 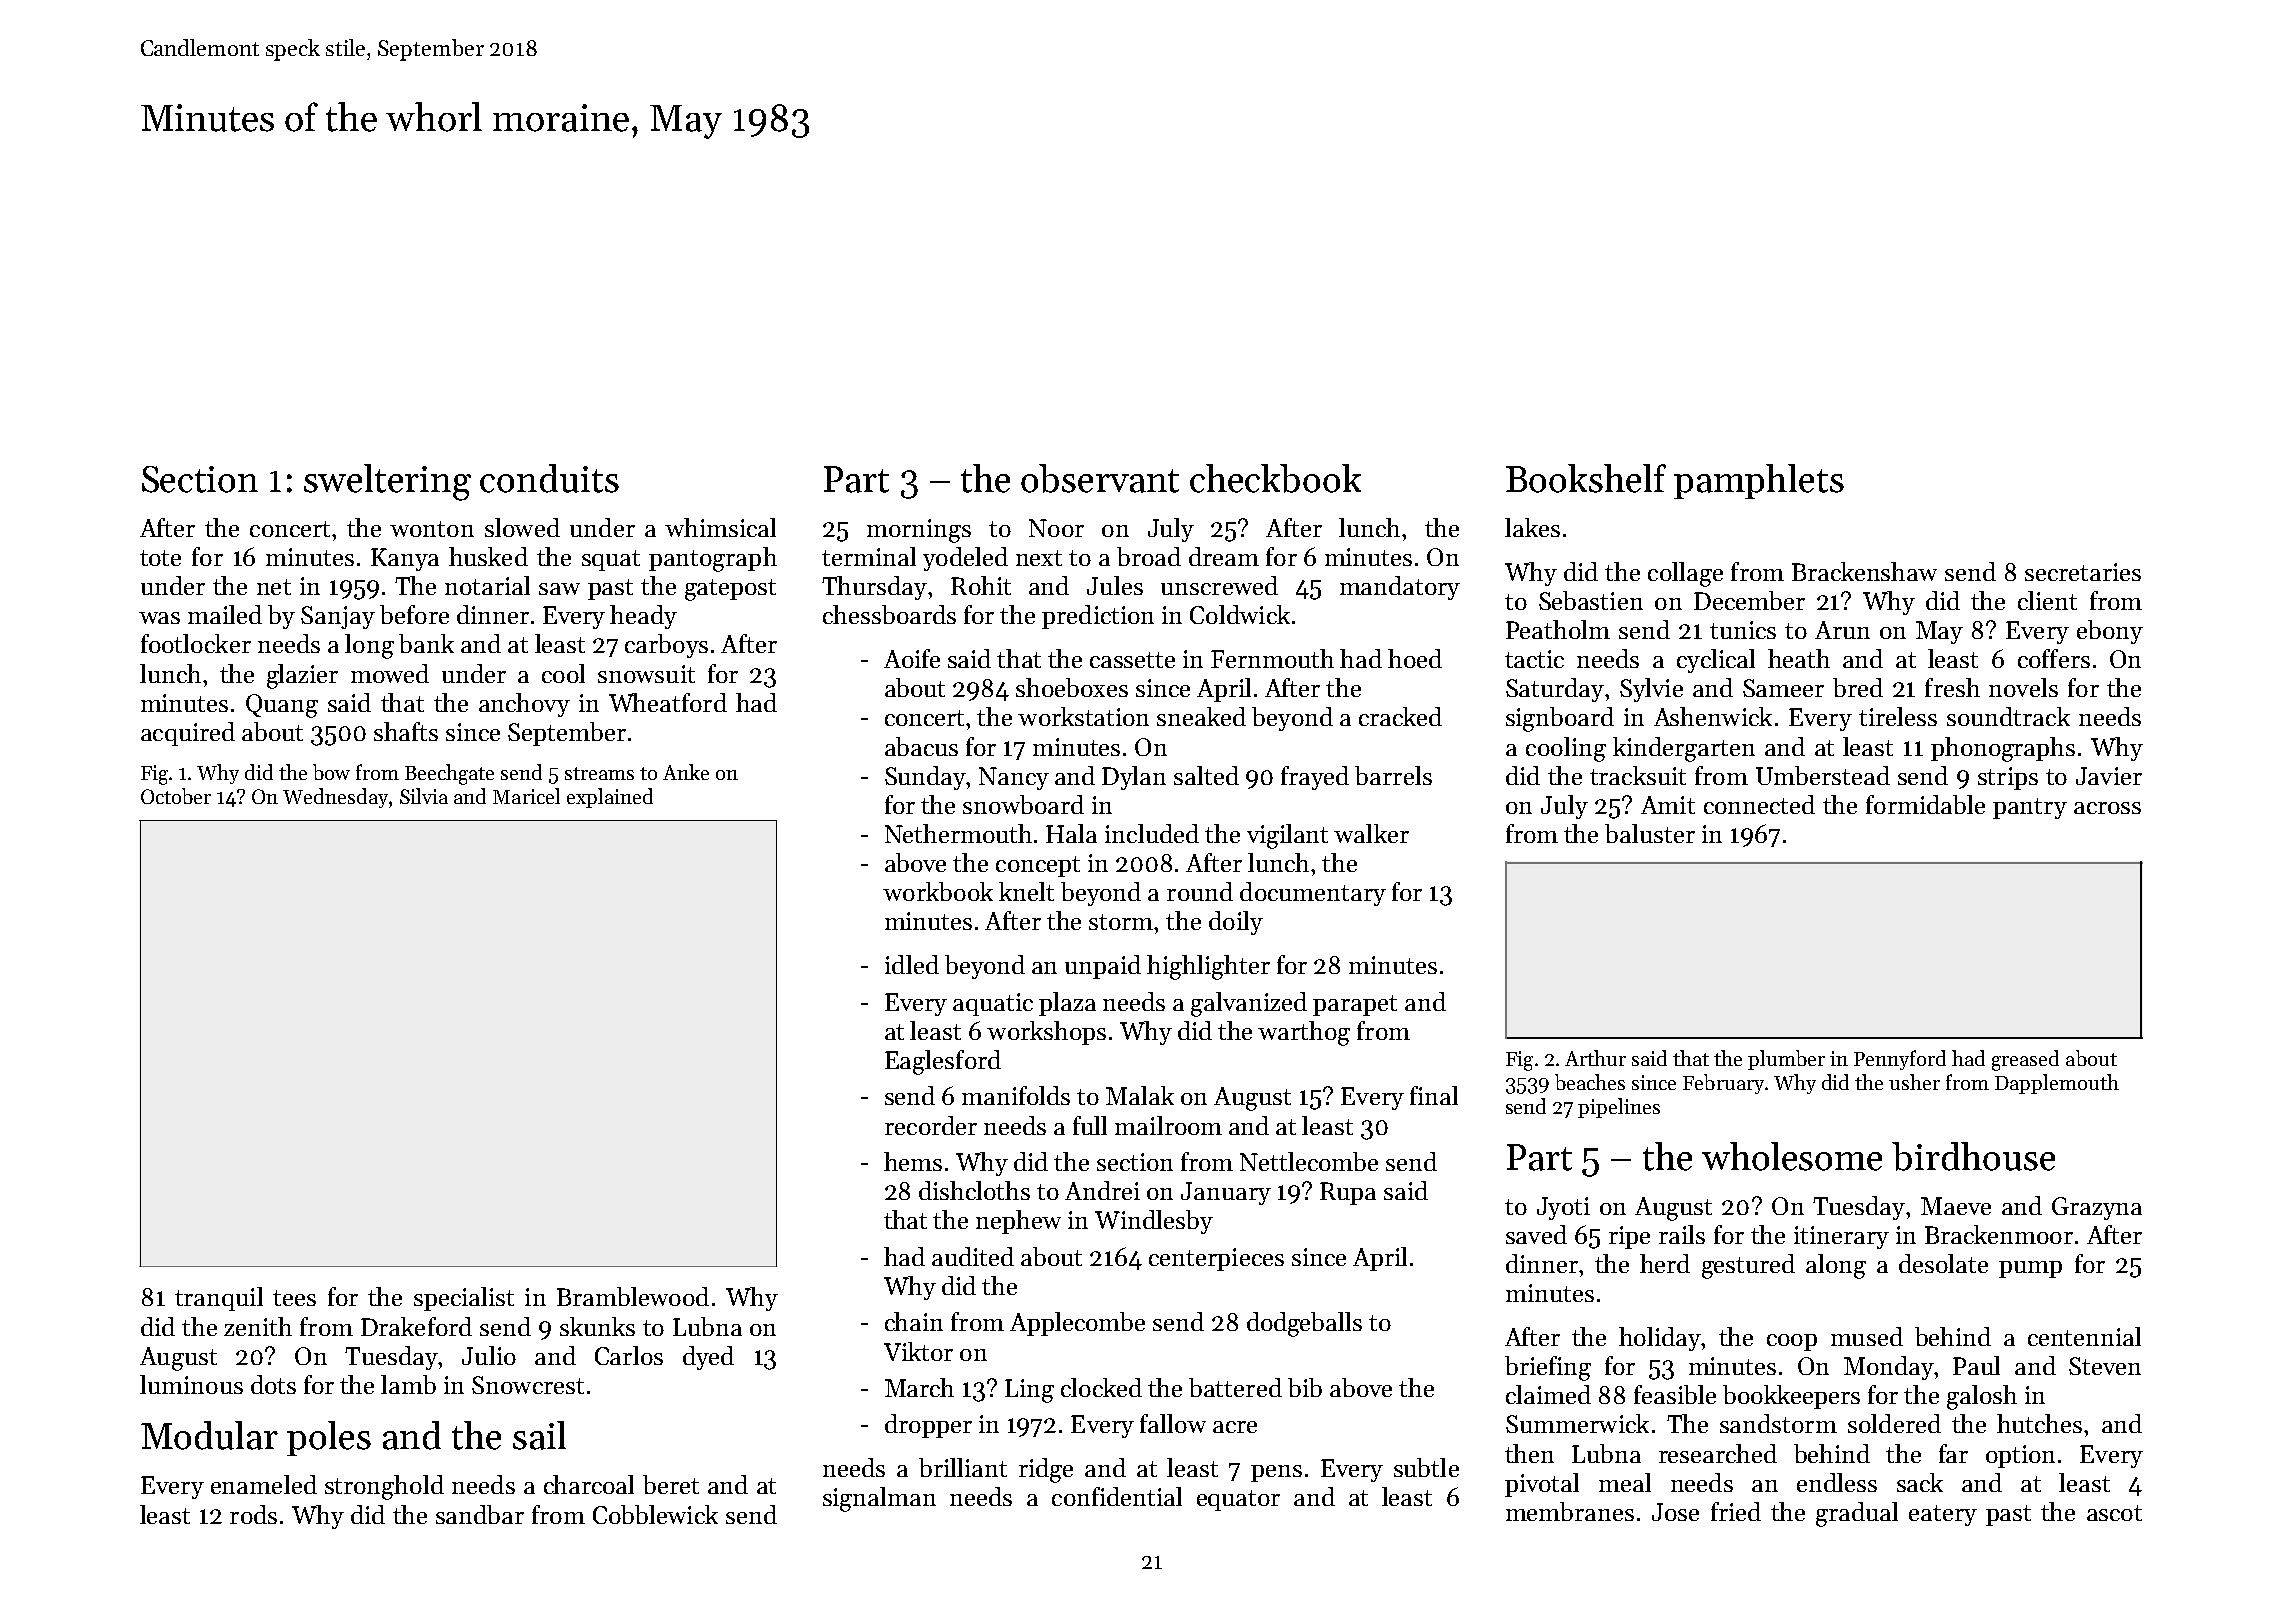 I want to click on chain, so click(x=914, y=1321).
